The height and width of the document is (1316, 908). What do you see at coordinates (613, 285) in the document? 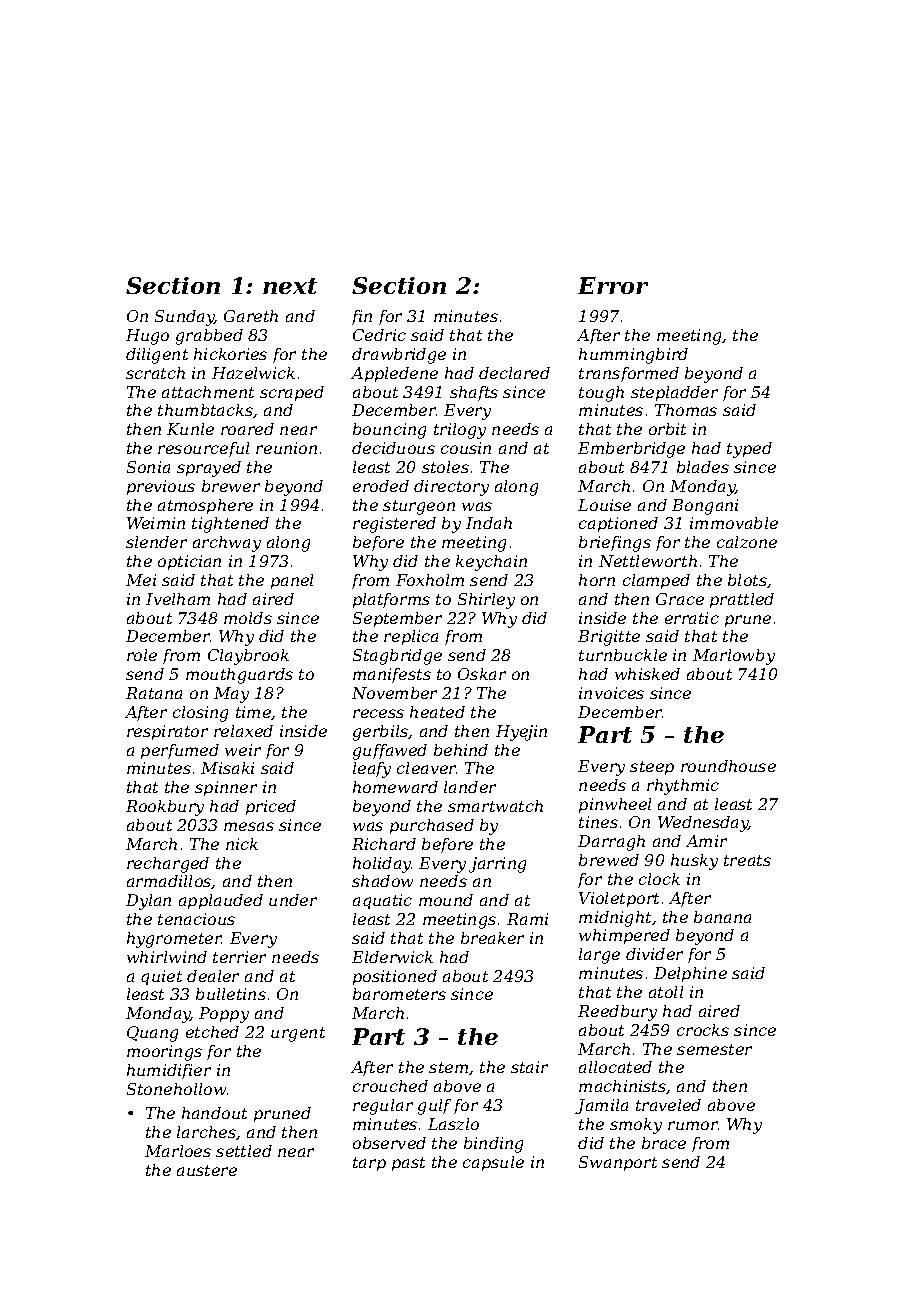
I see `Error` at bounding box center [613, 285].
